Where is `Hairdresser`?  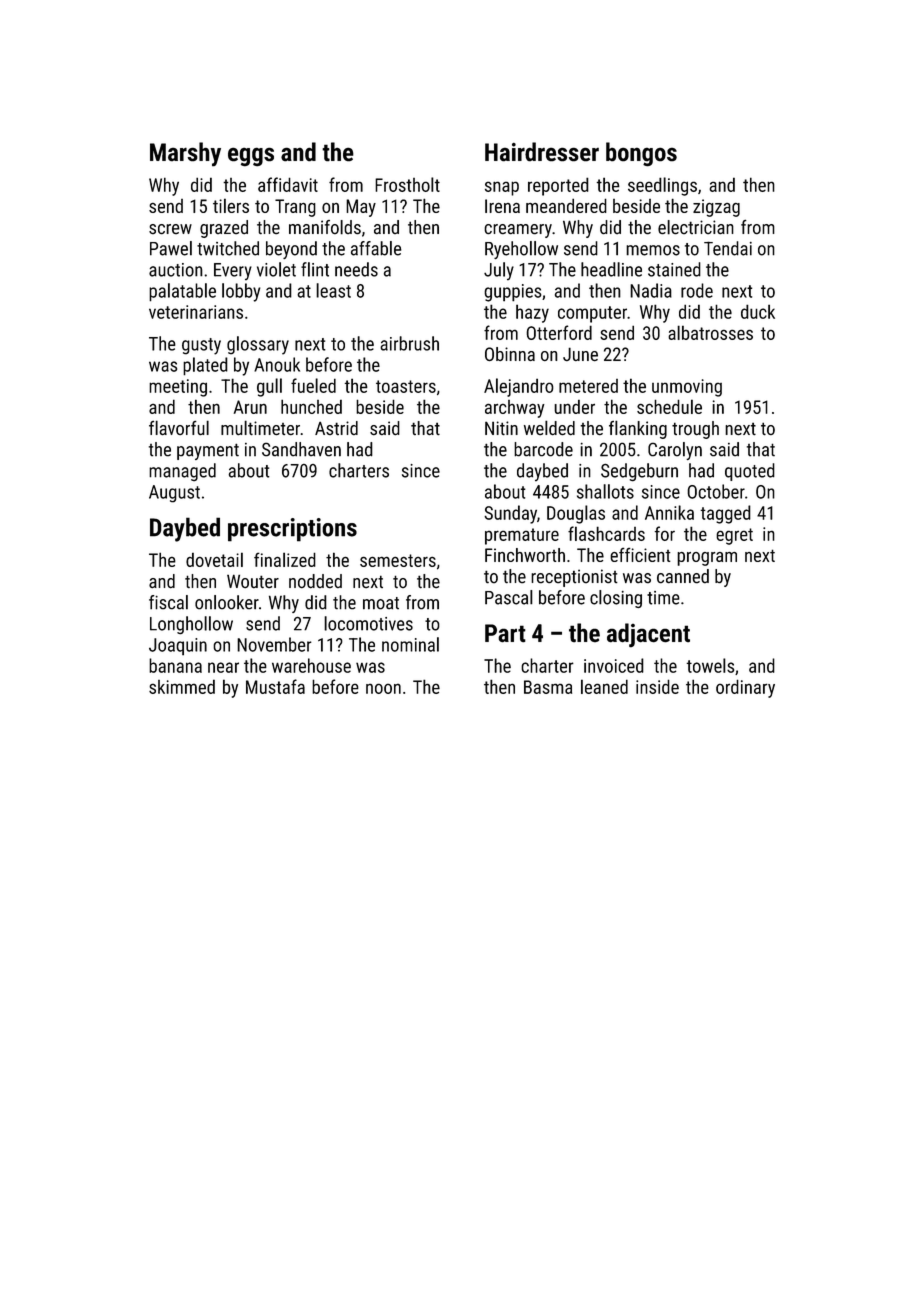 Hairdresser is located at coordinates (542, 152).
